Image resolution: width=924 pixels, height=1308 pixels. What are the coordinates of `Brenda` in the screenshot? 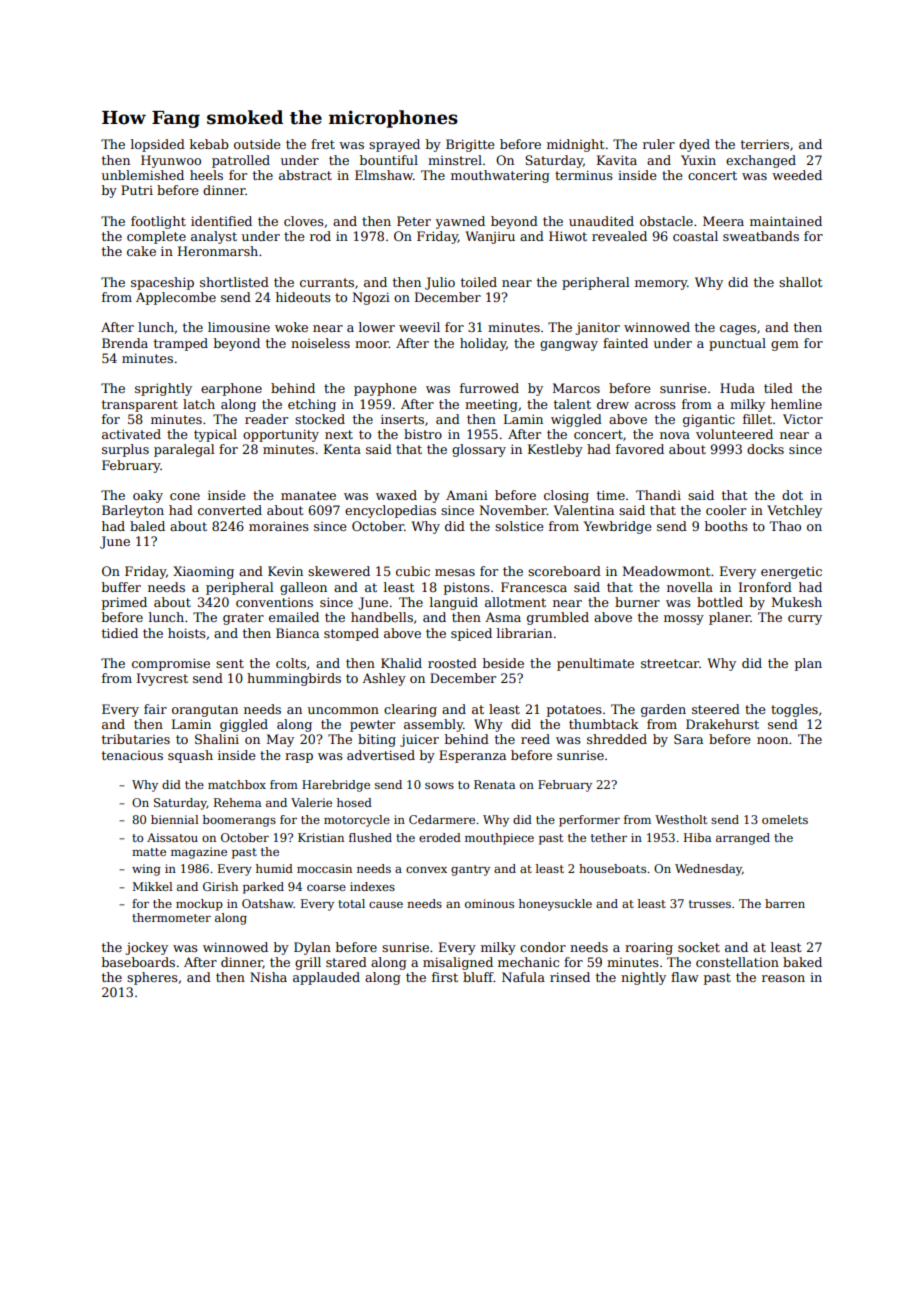 It's located at (125, 343).
